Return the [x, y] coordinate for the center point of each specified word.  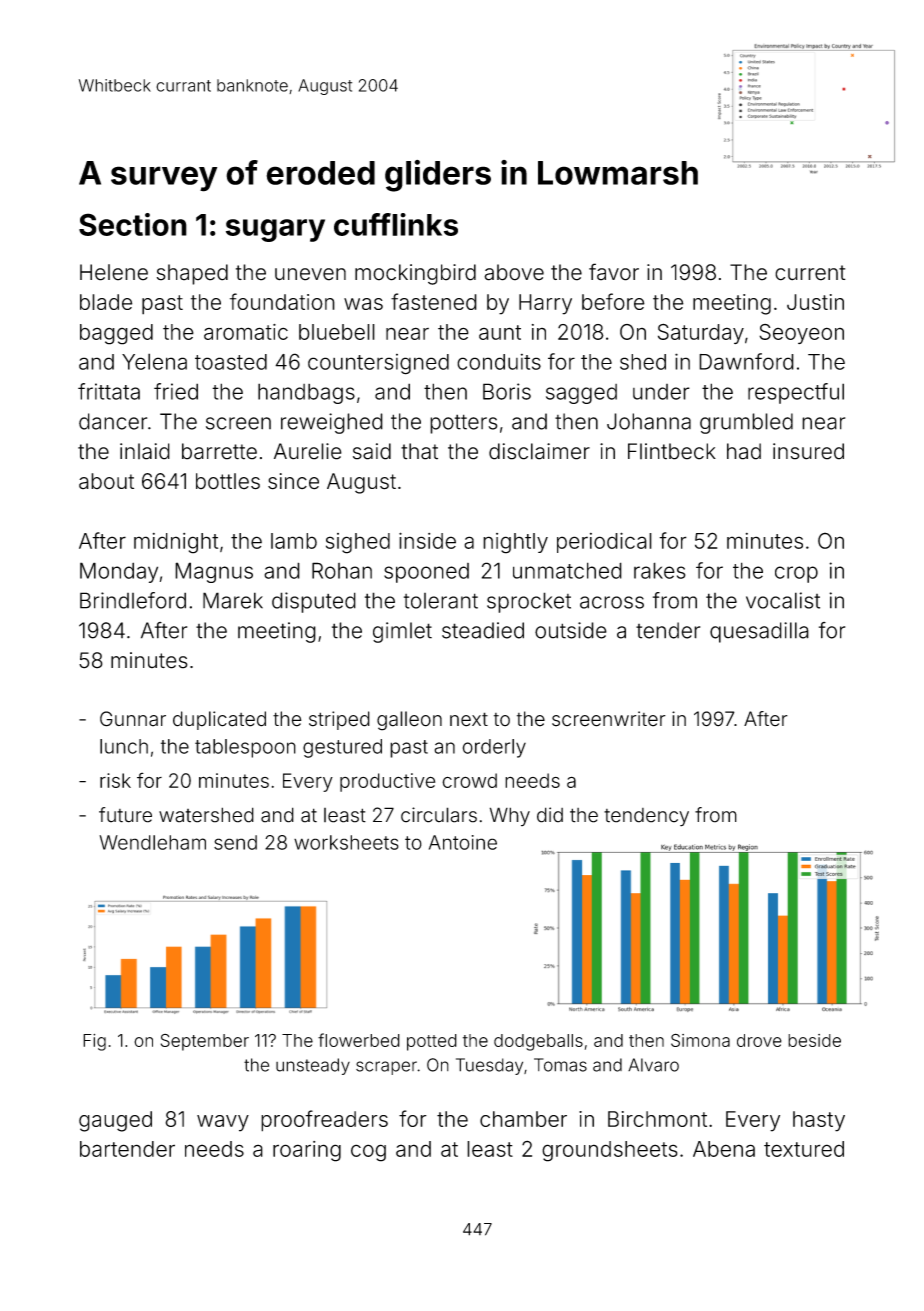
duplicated [219, 720]
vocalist [783, 600]
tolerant [441, 601]
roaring [307, 1151]
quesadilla [759, 632]
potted [432, 1042]
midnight [176, 543]
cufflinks [396, 224]
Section [133, 224]
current [810, 273]
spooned [426, 573]
